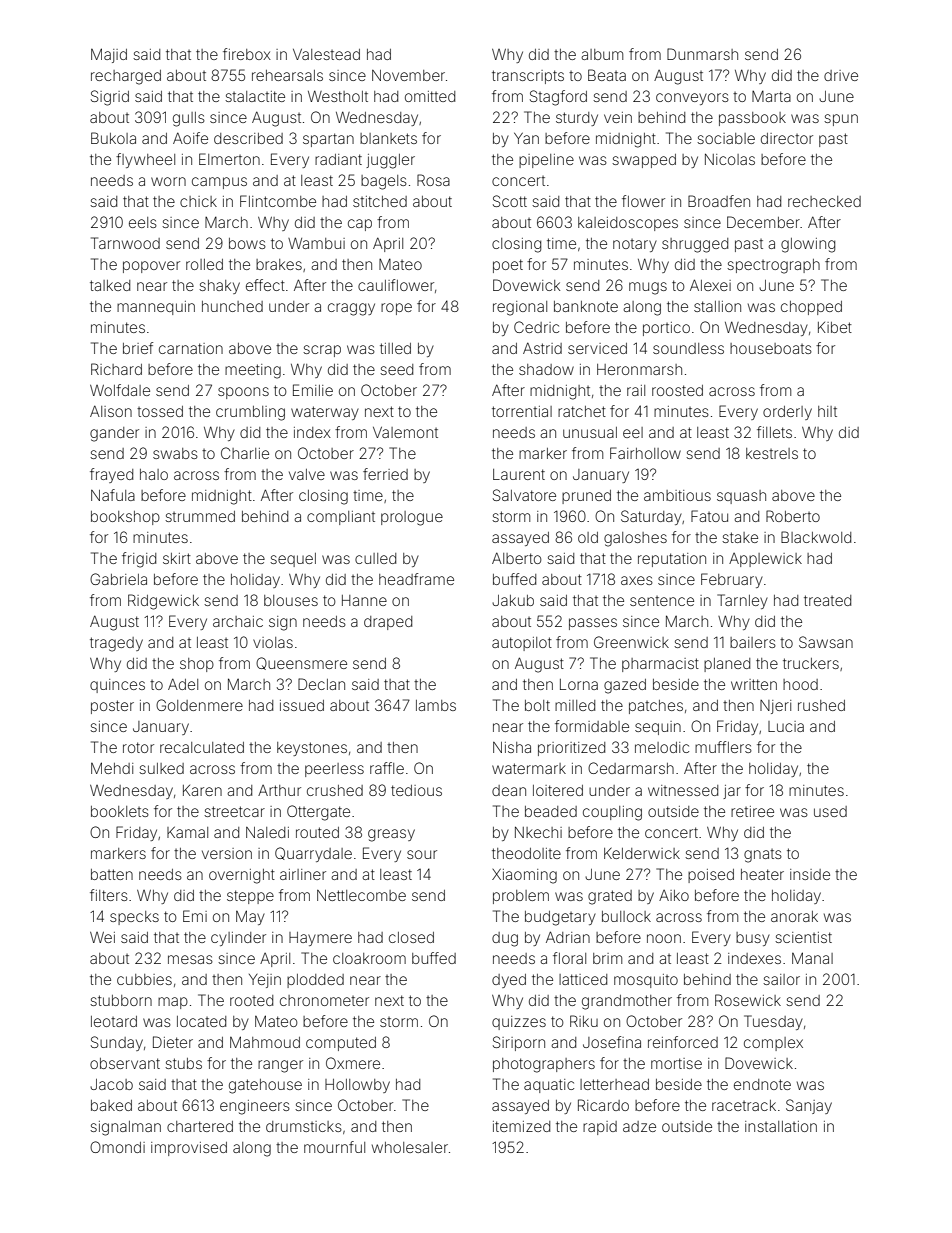  What do you see at coordinates (841, 75) in the page?
I see `drive` at bounding box center [841, 75].
